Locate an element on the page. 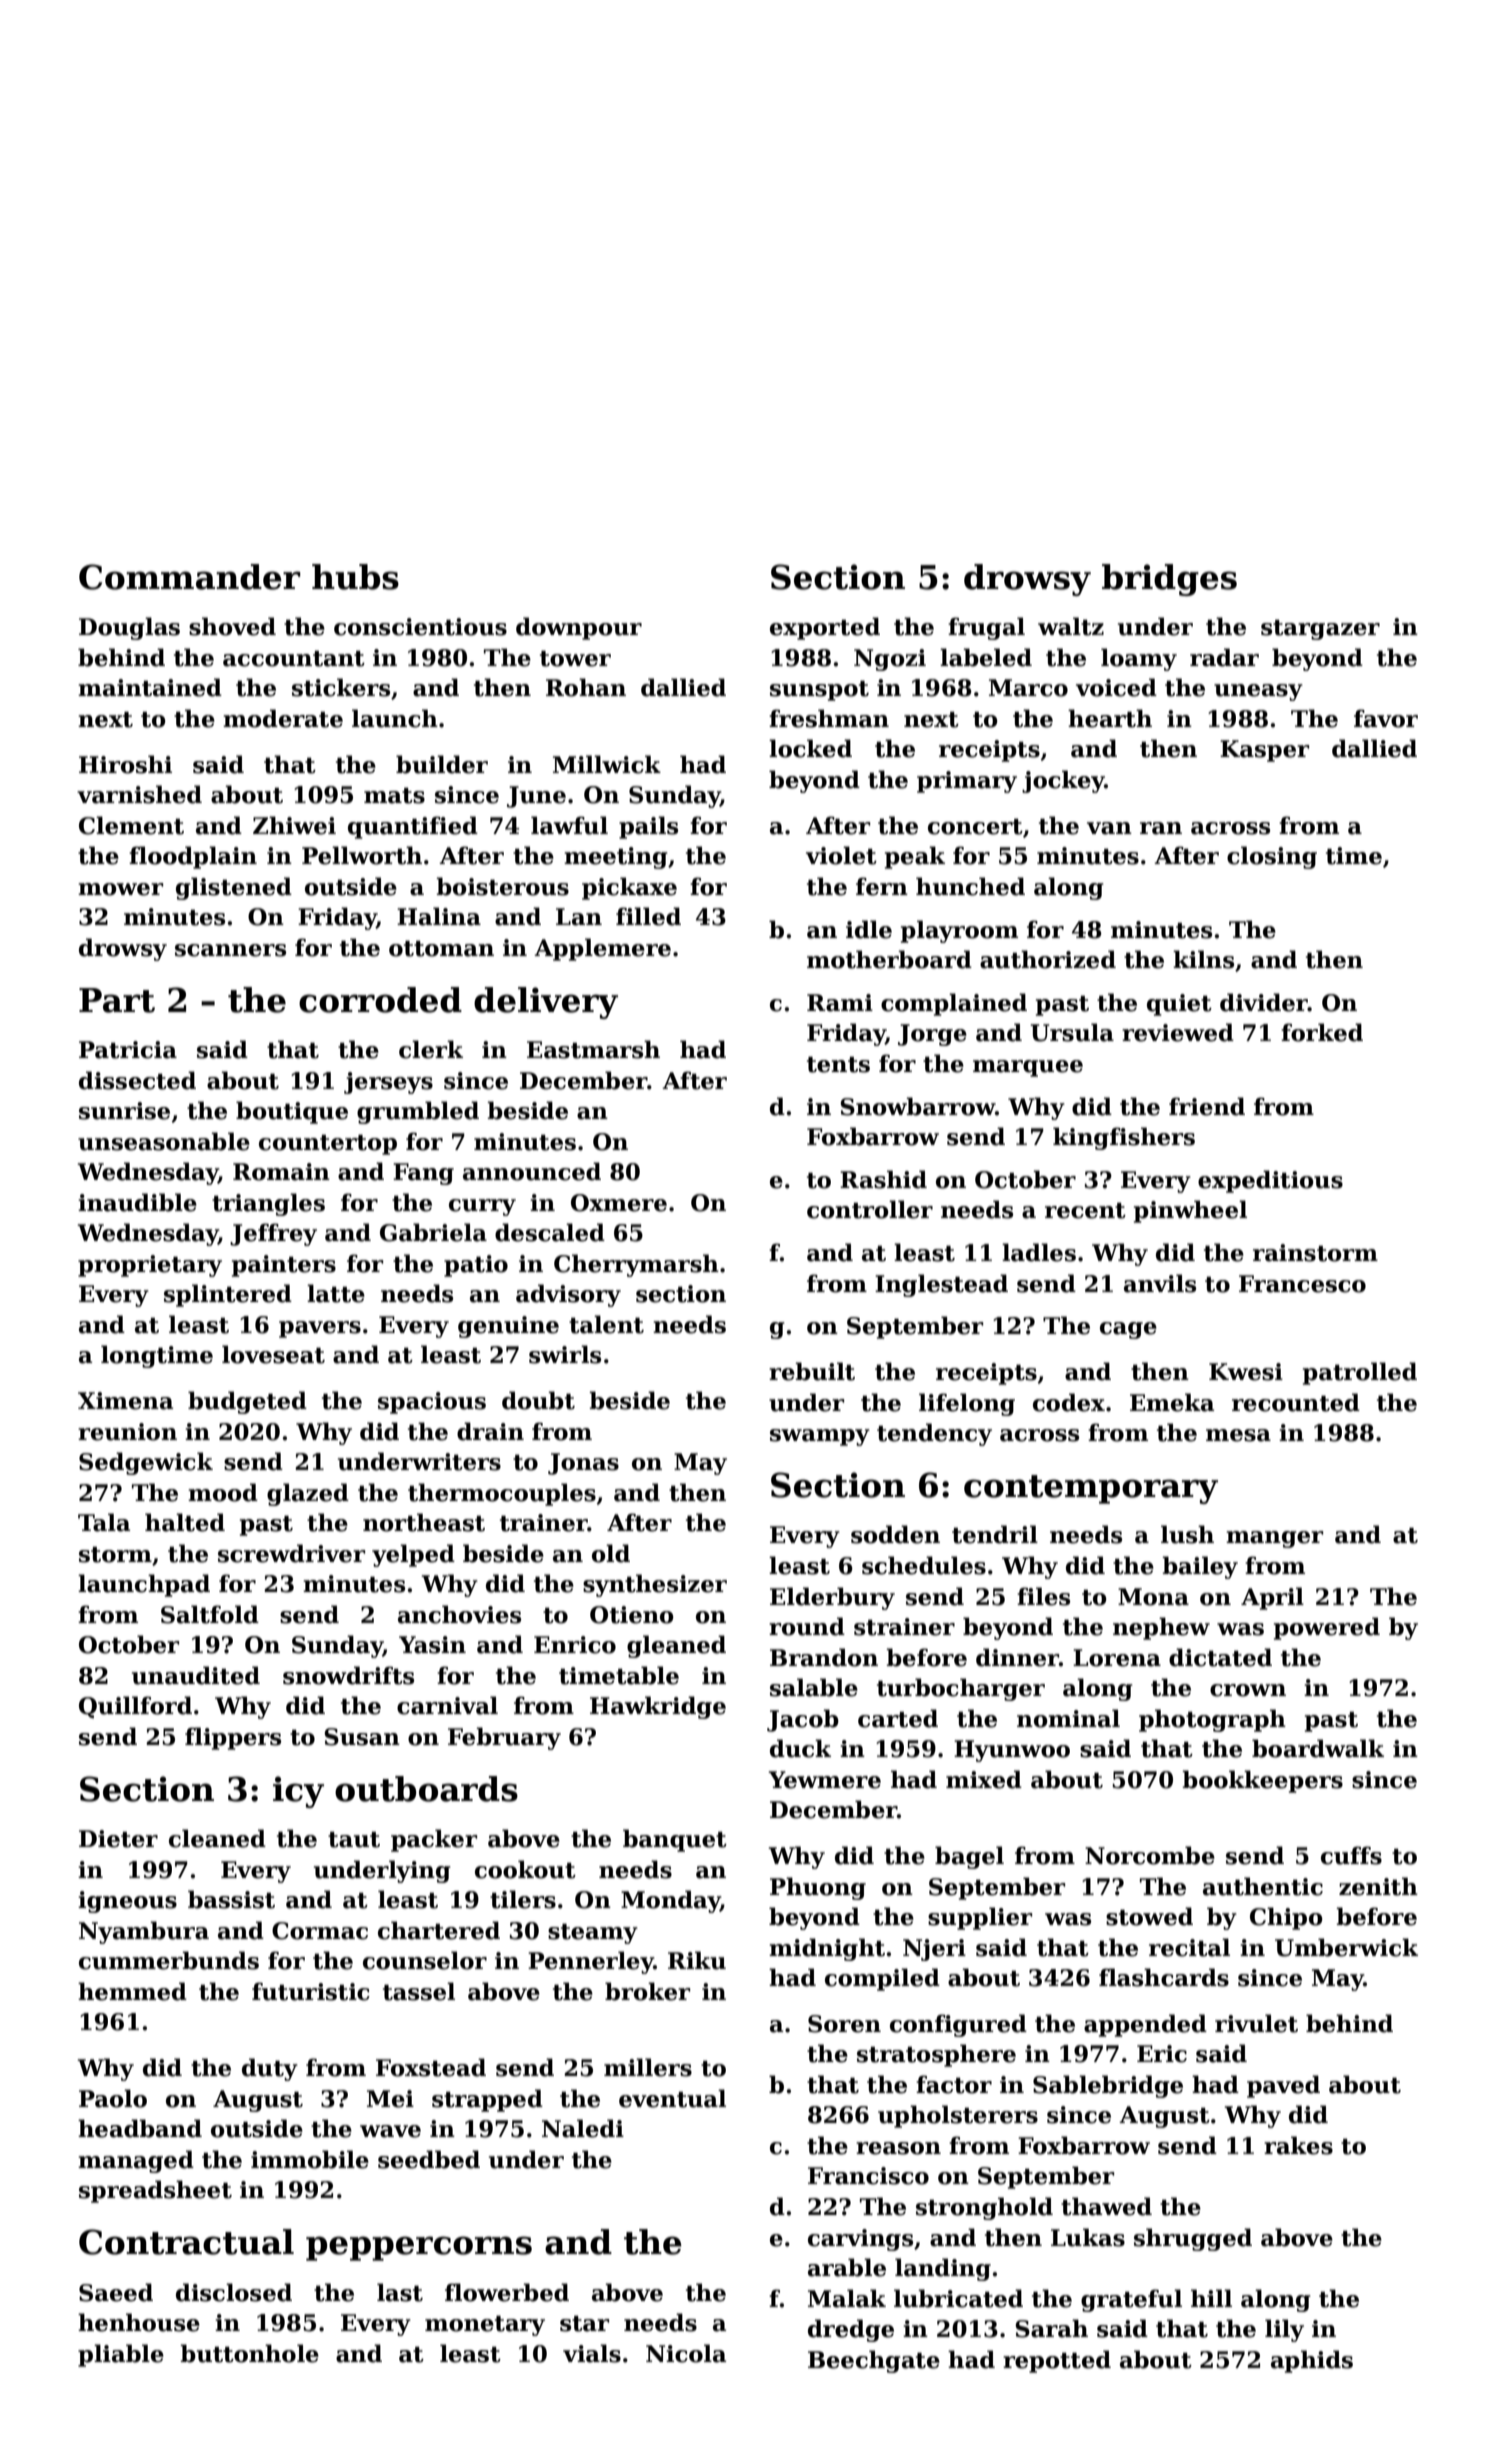 This image has width=1496, height=2464. Kasper is located at coordinates (1264, 751).
